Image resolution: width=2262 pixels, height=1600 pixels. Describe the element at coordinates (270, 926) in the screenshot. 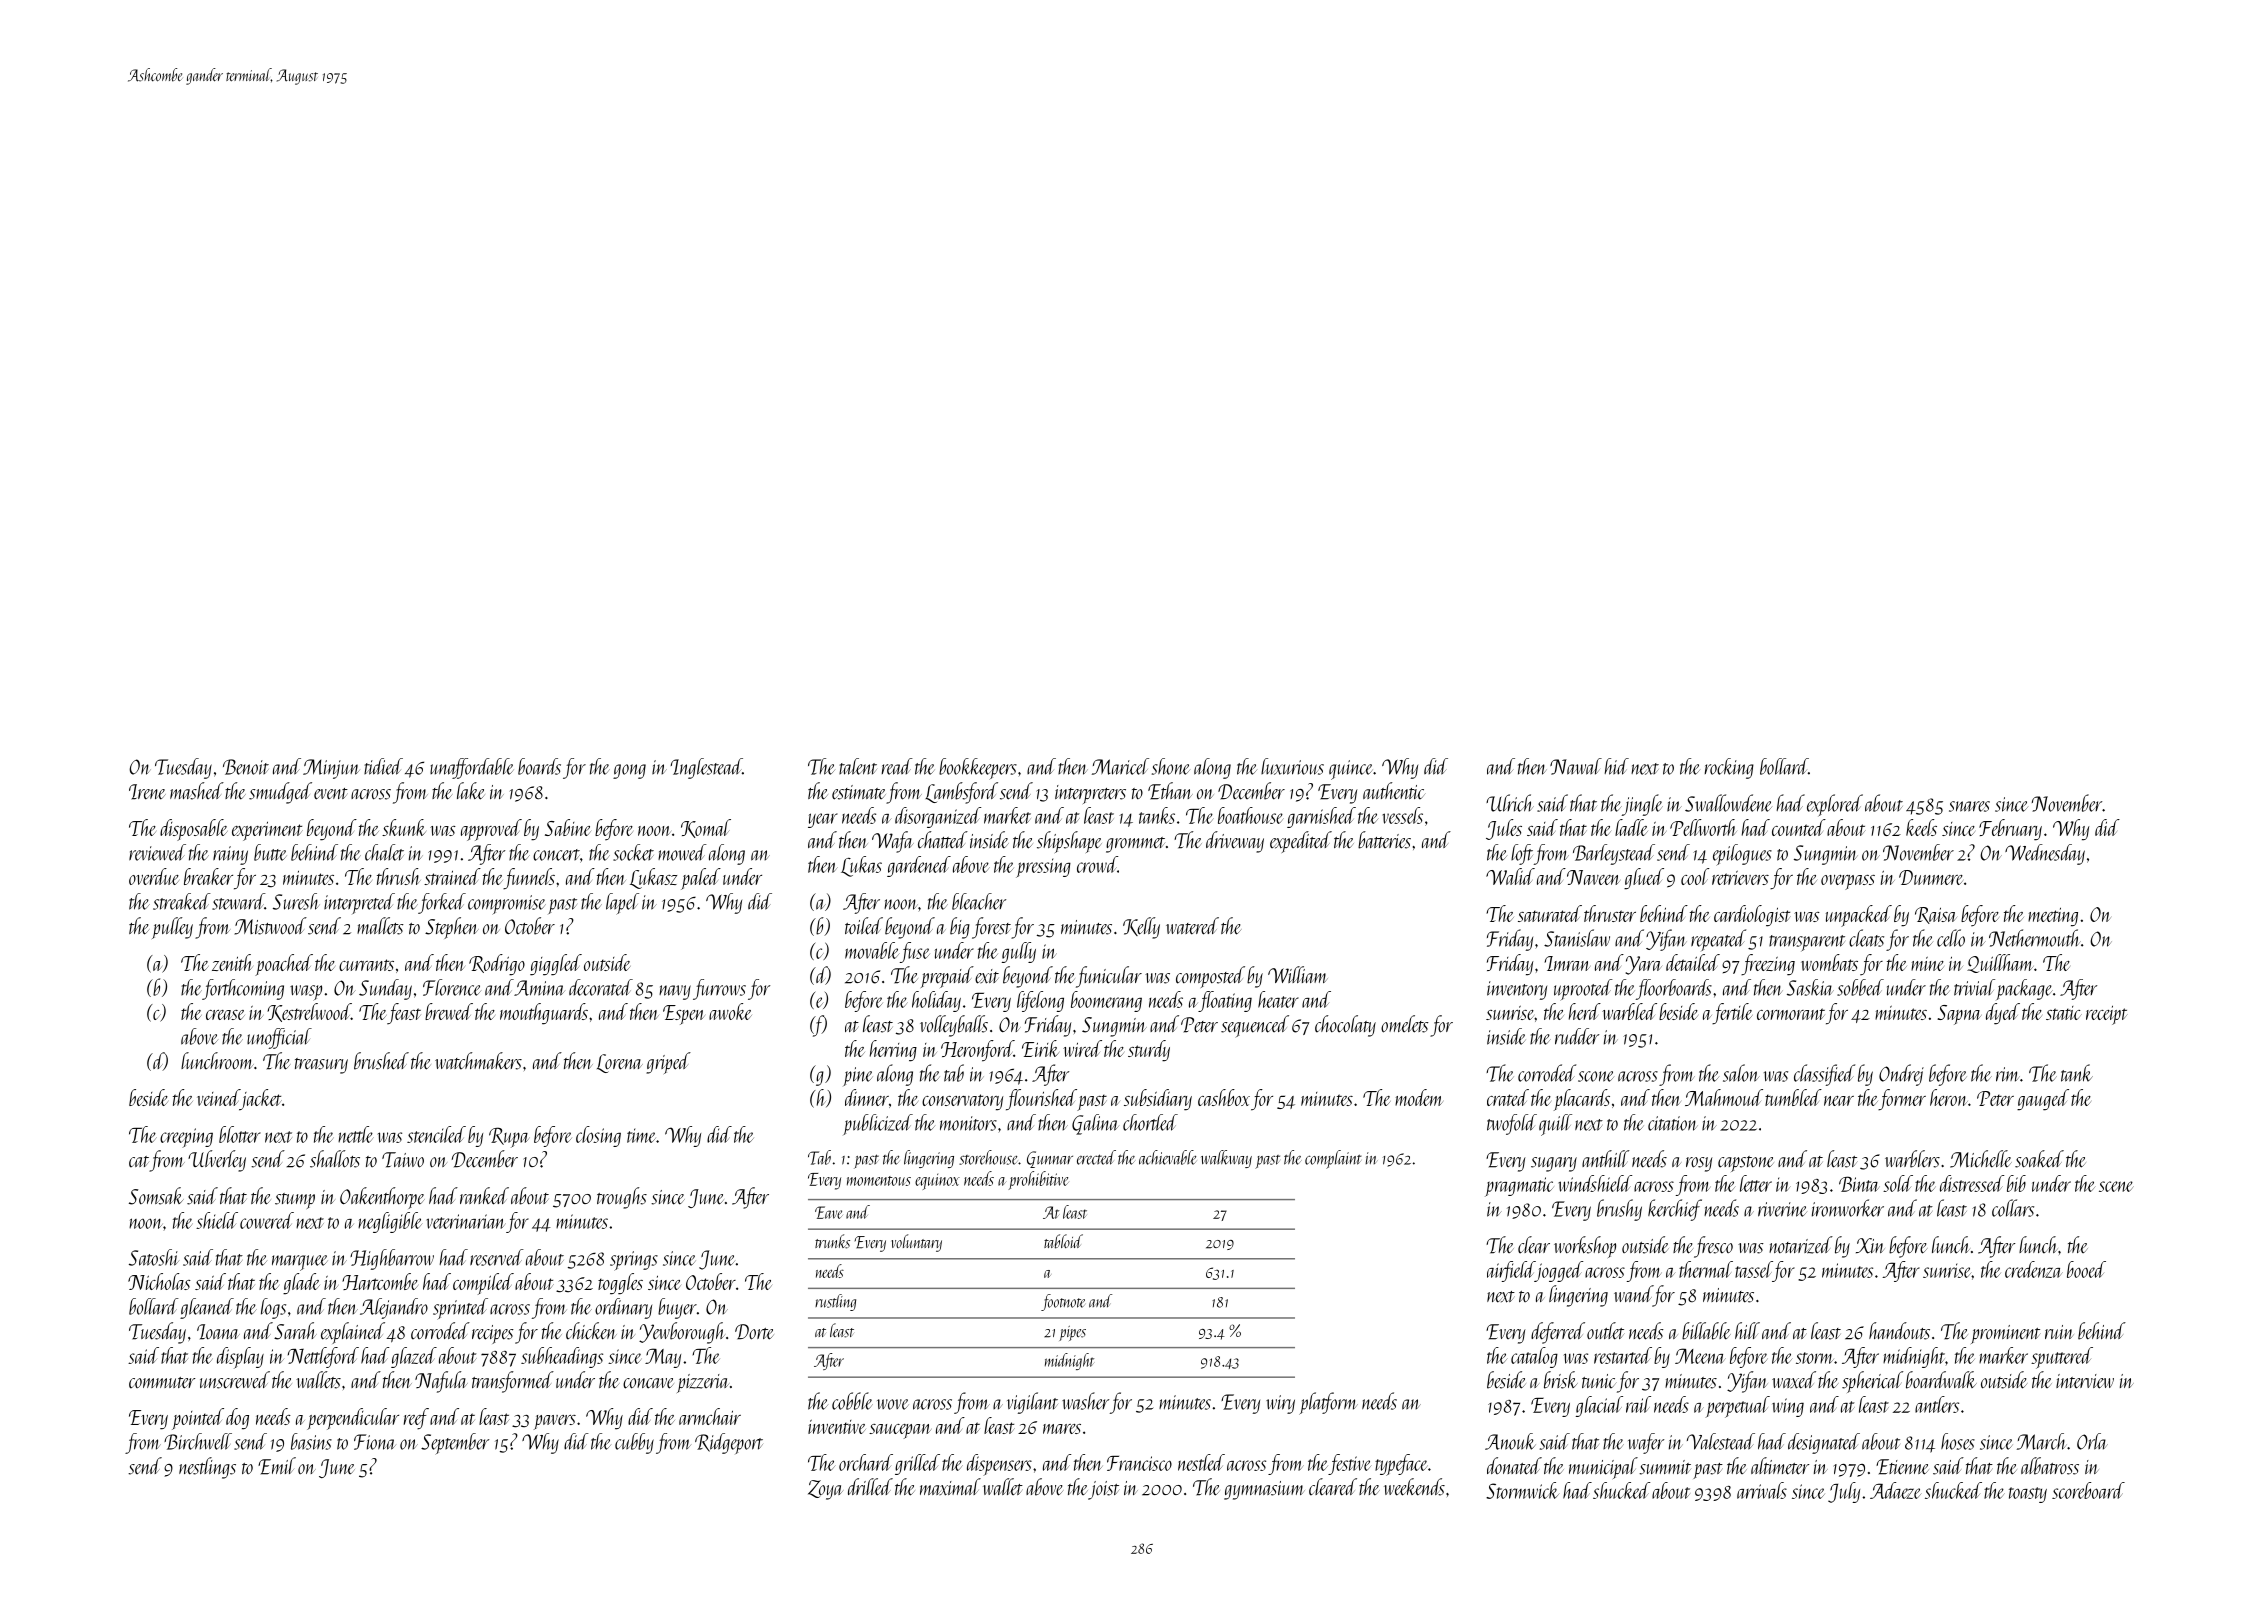

I see `Mistwood` at that location.
